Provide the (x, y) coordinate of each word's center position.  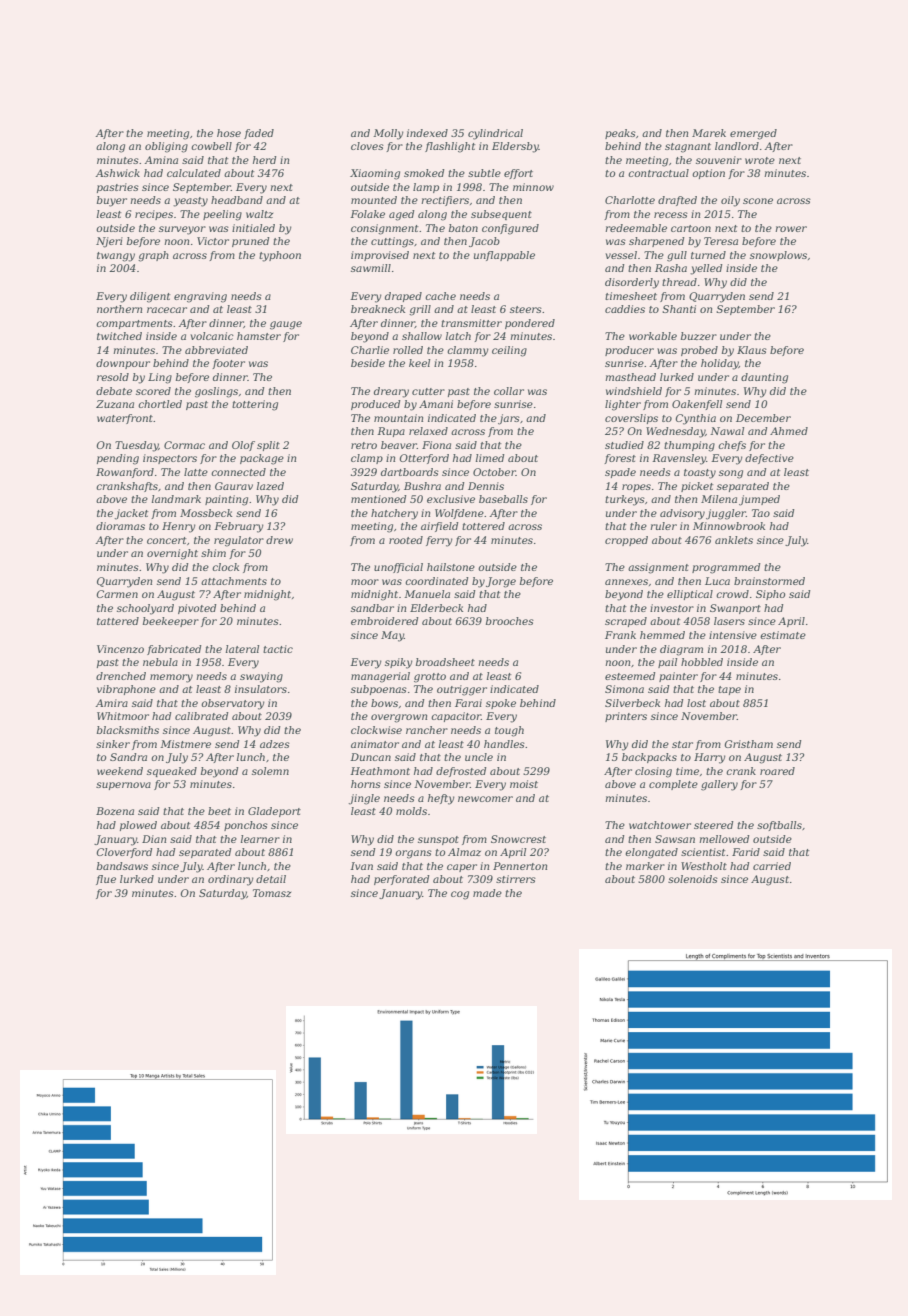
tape (729, 690)
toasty (700, 474)
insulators (261, 689)
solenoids (693, 879)
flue (106, 880)
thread (679, 282)
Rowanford (125, 473)
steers (526, 309)
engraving (200, 297)
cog (460, 895)
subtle (484, 173)
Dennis (486, 486)
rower (791, 229)
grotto (430, 678)
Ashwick (117, 173)
